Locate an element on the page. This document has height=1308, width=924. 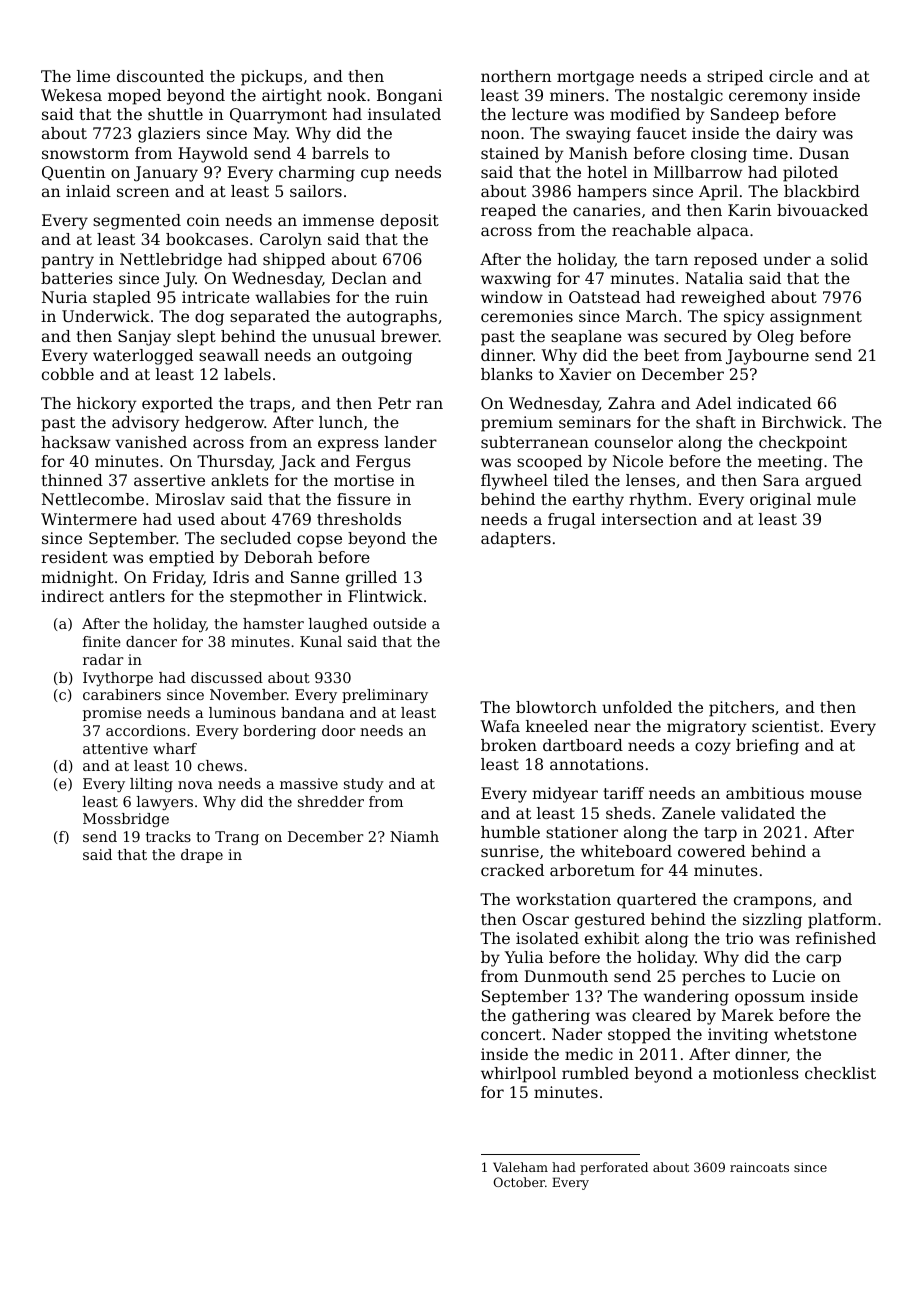
fissure is located at coordinates (364, 499).
